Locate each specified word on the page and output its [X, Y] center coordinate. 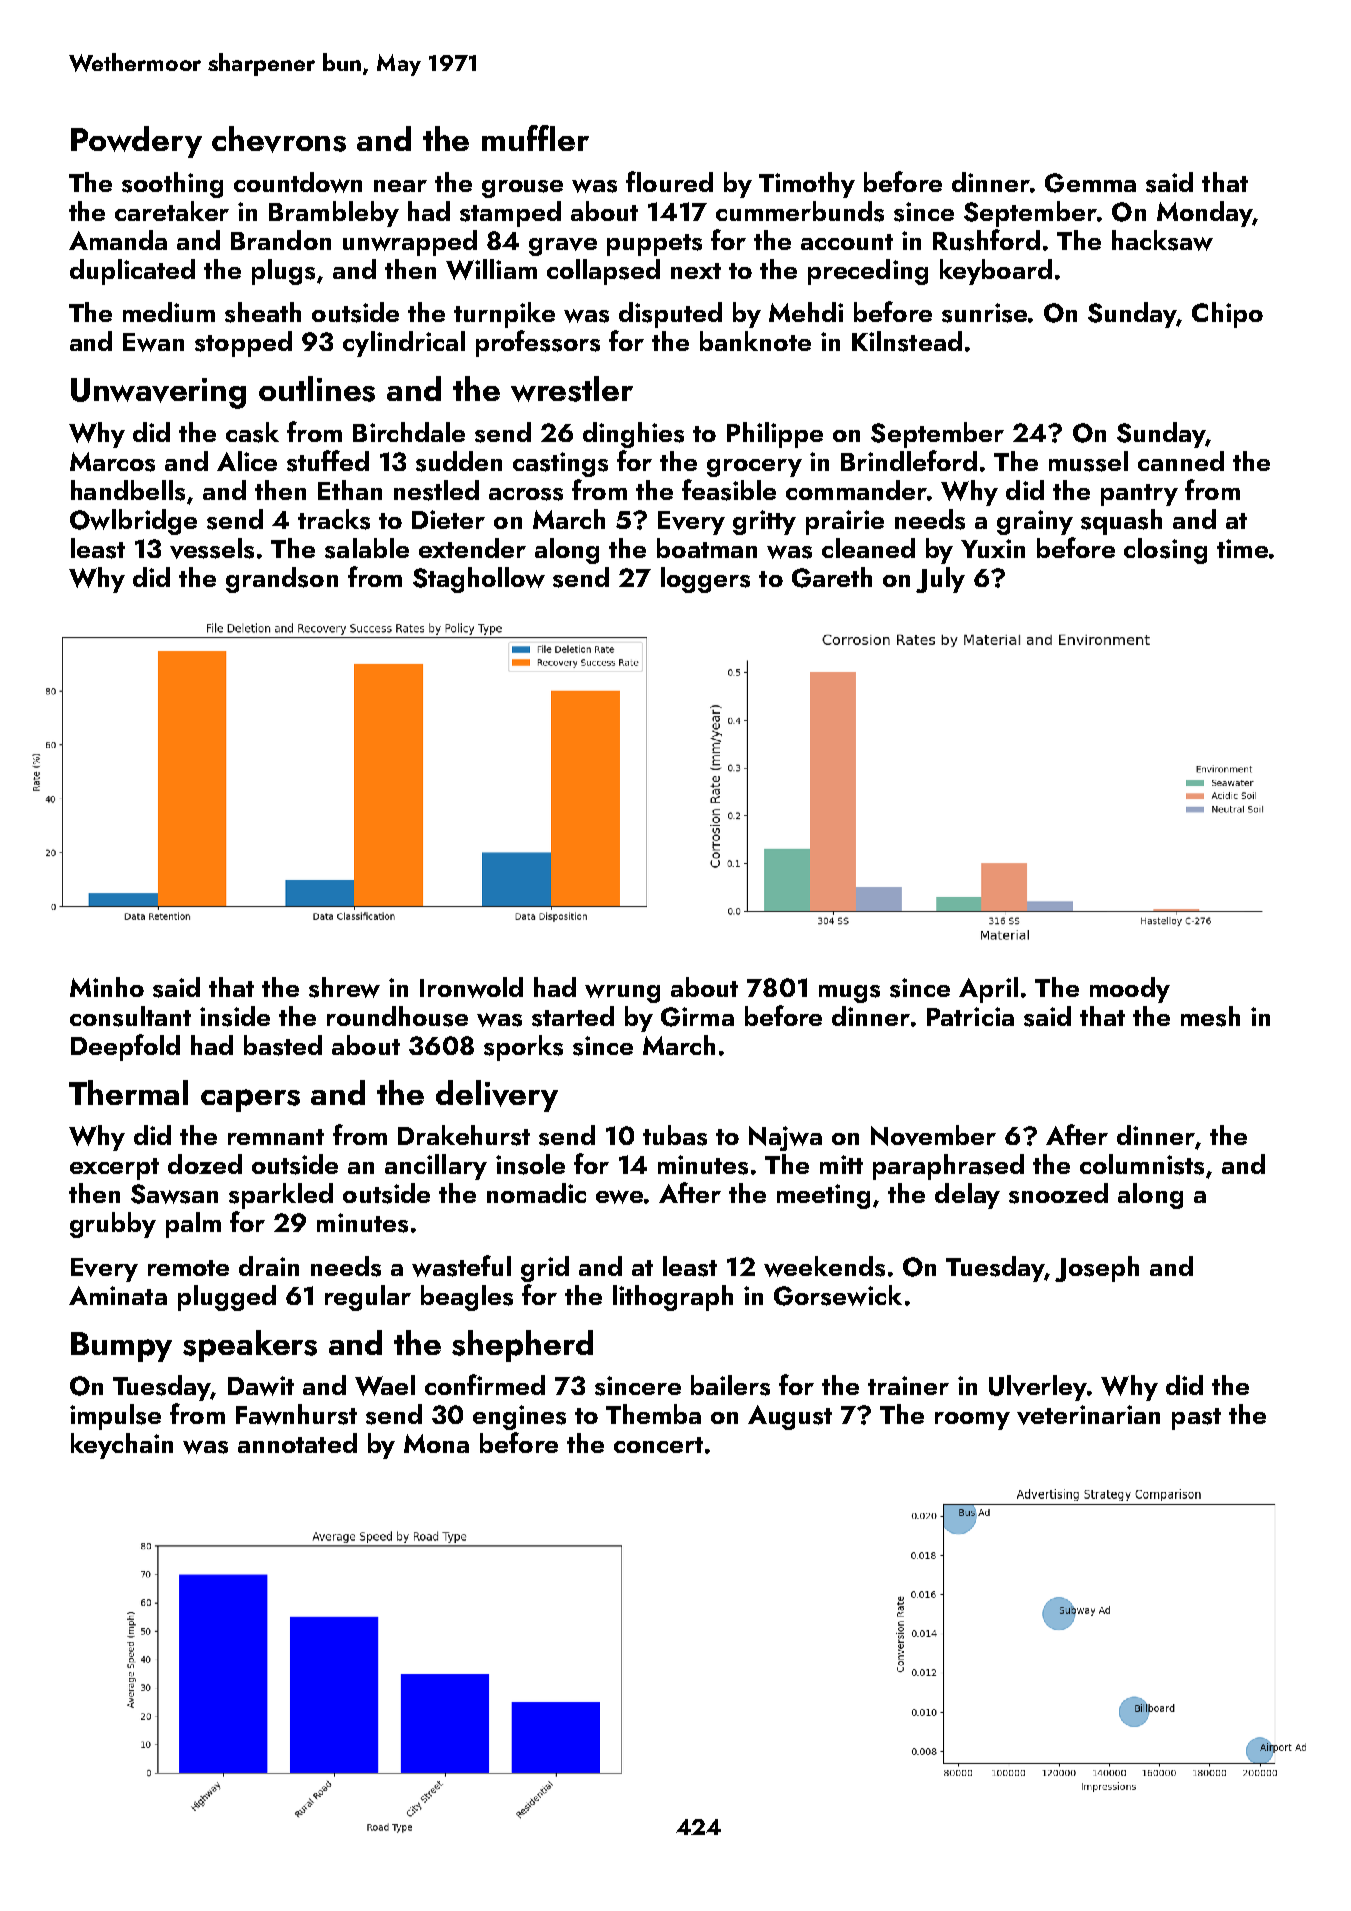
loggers [705, 580]
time [1242, 548]
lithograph [673, 1298]
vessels [212, 548]
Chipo [1227, 315]
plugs [283, 272]
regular [368, 1298]
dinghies [633, 435]
